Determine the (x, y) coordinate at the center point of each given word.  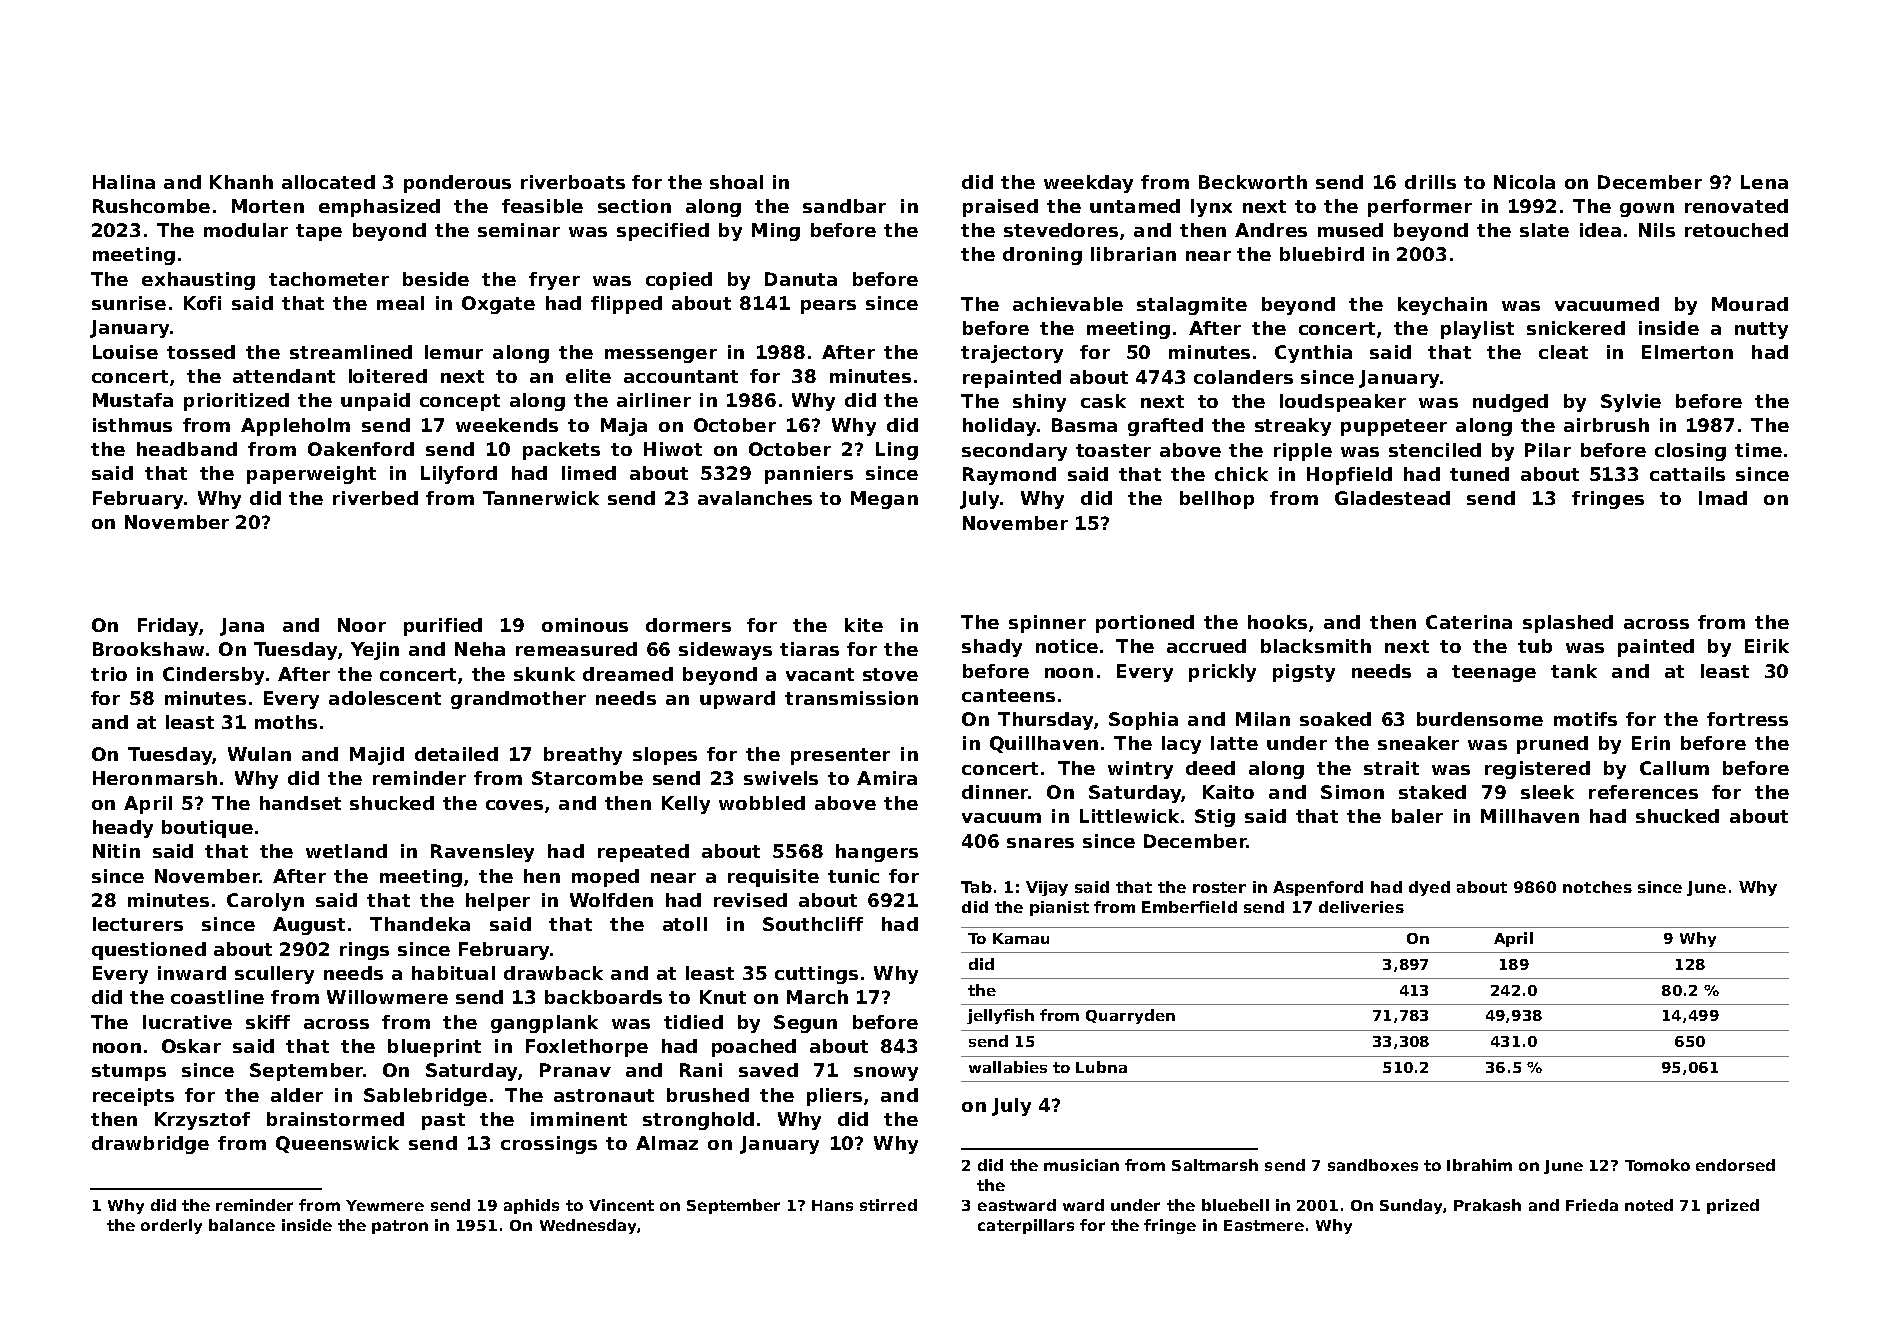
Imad (1723, 498)
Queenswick (337, 1144)
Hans (832, 1205)
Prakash (1487, 1205)
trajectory (1012, 354)
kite (864, 625)
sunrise (129, 303)
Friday (168, 627)
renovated (1736, 206)
